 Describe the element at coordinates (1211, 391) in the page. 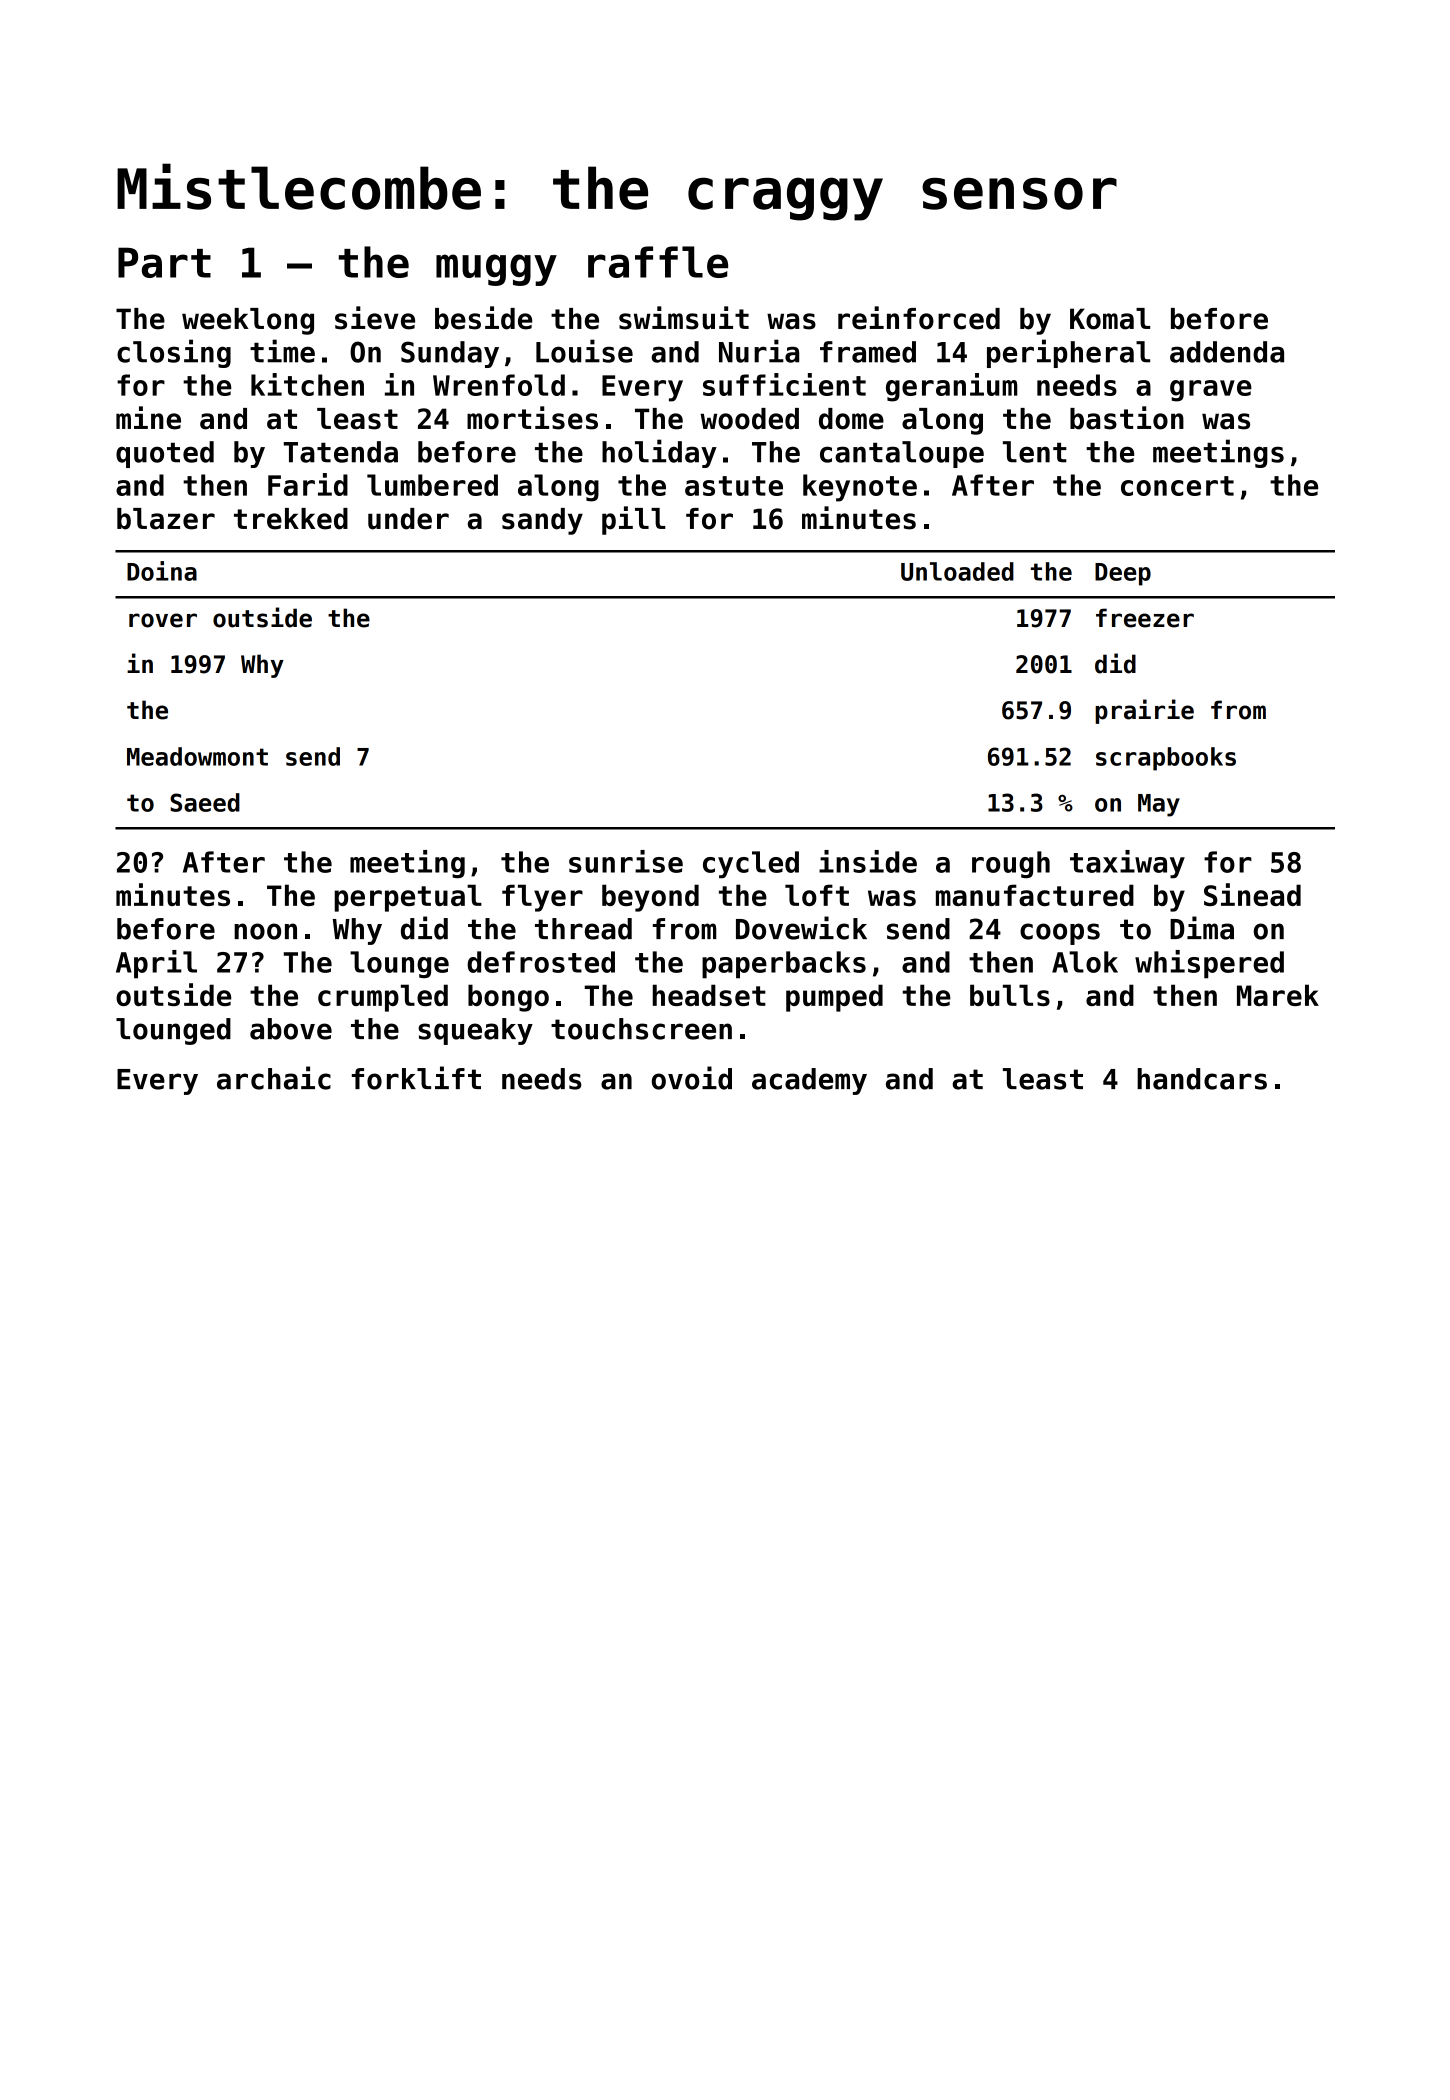

I see `grave` at that location.
